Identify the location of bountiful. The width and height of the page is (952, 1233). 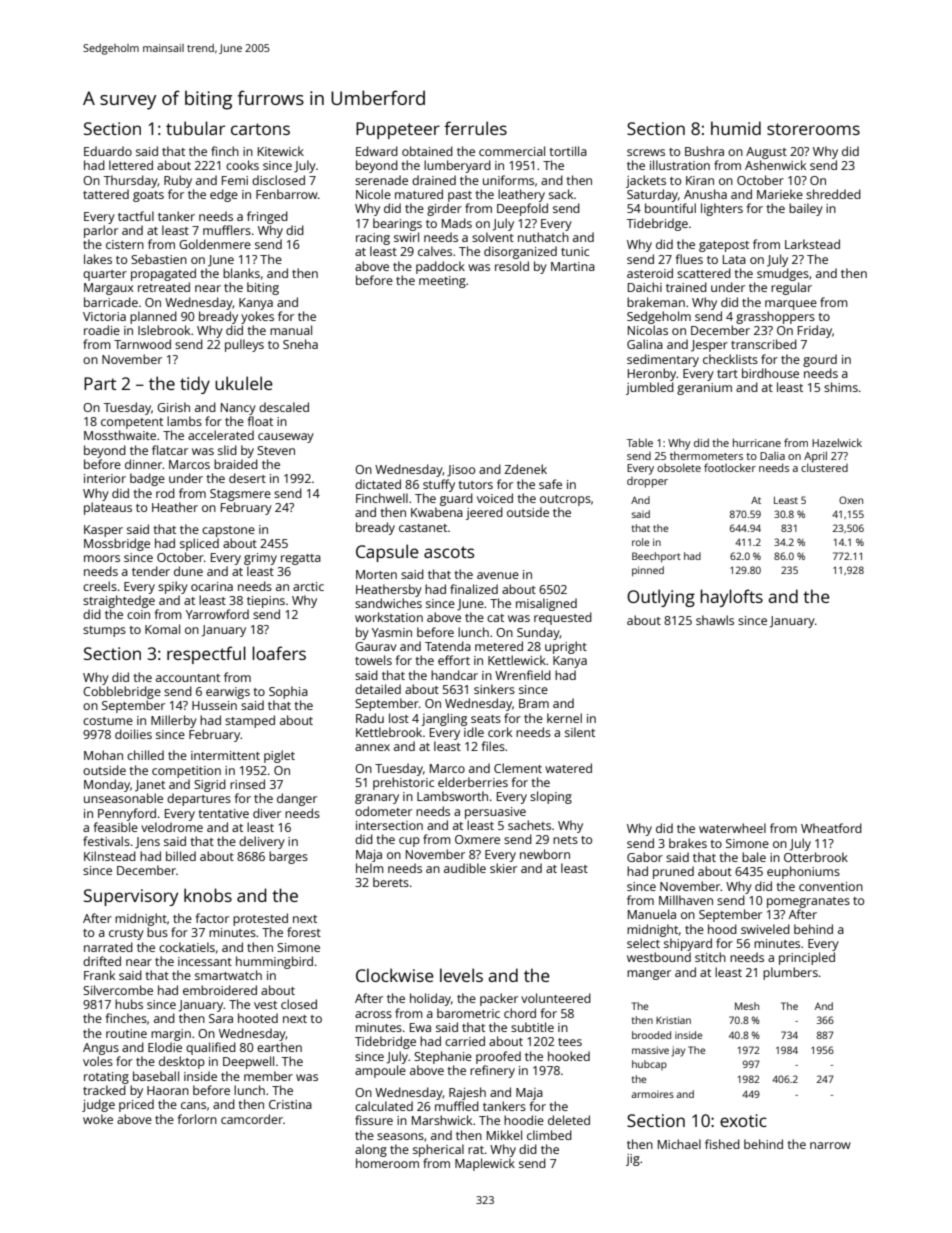
(670, 208).
